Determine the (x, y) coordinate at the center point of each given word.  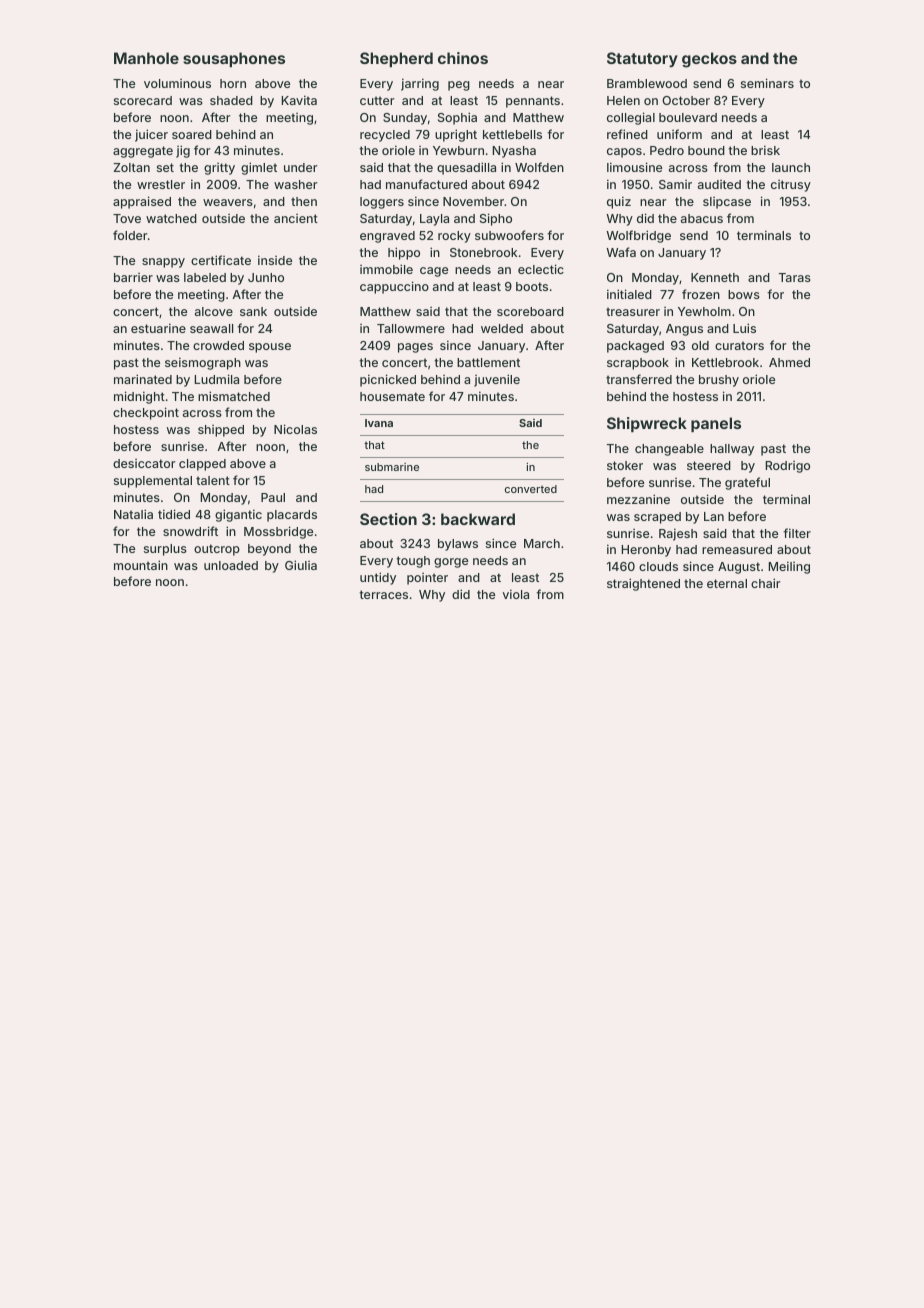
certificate (221, 260)
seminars (767, 83)
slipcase (727, 203)
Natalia (133, 514)
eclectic (541, 269)
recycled (385, 136)
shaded (231, 100)
